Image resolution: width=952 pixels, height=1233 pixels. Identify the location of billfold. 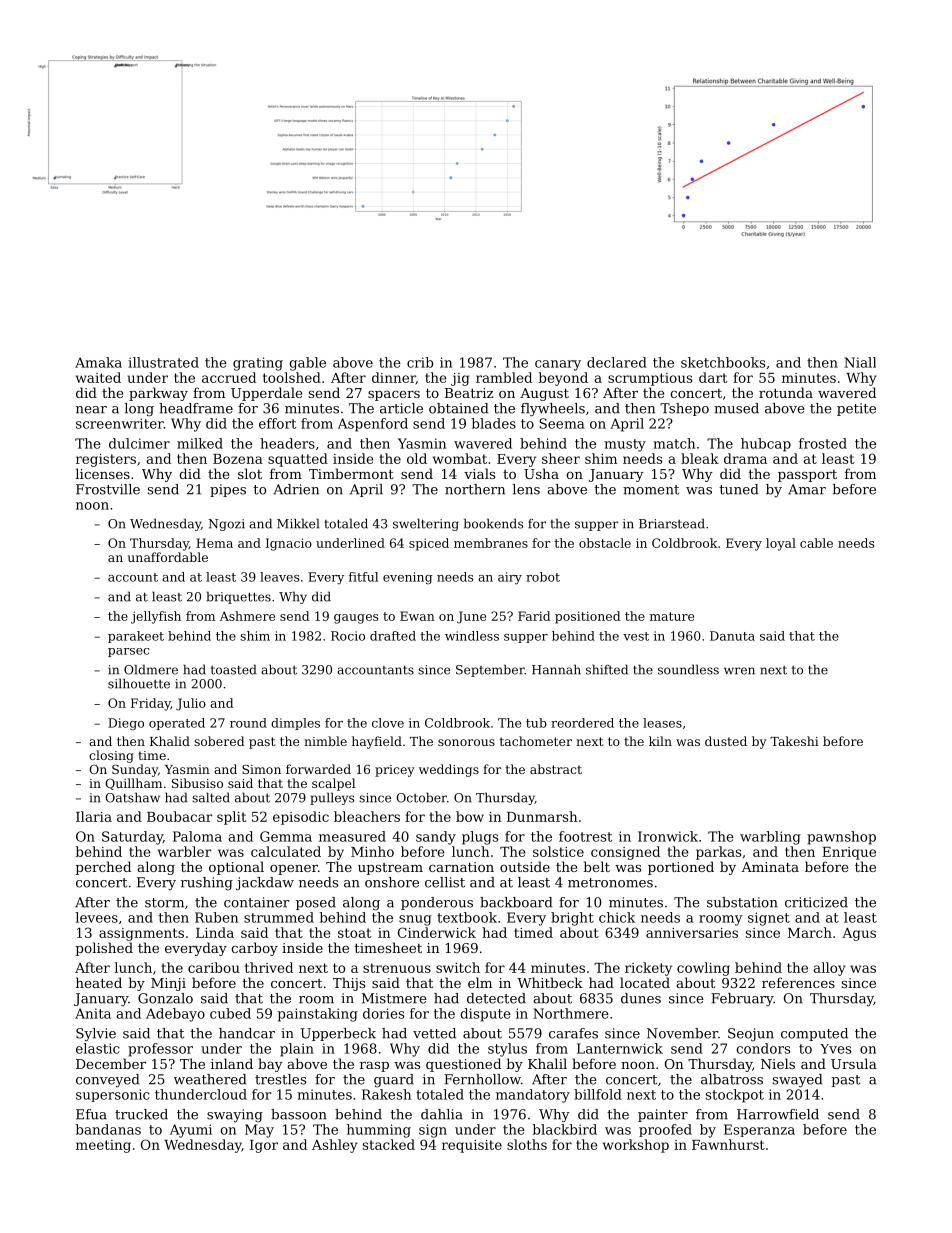
(598, 1094).
